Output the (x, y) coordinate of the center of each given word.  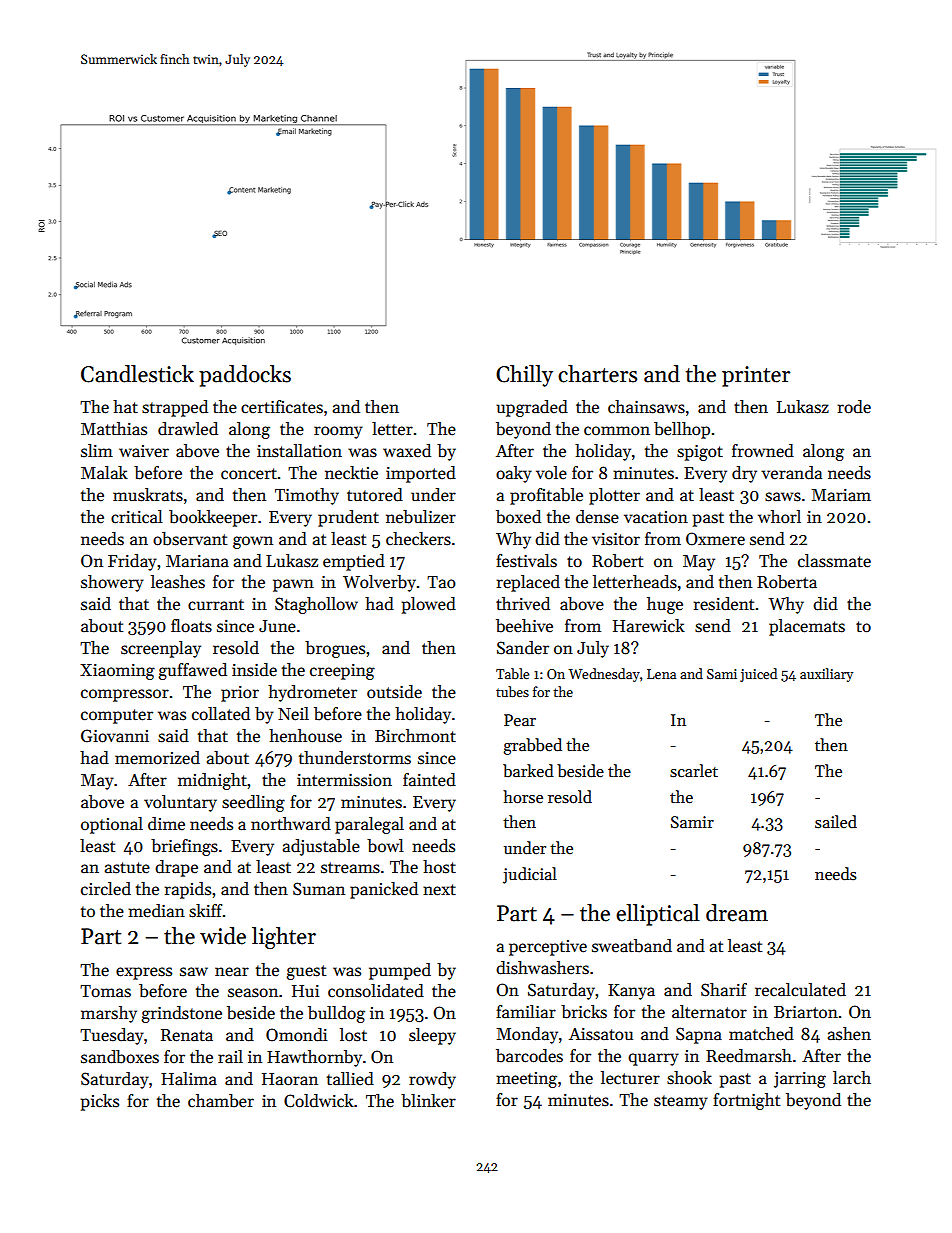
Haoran (290, 1079)
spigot (700, 453)
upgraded (532, 408)
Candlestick (137, 374)
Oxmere (715, 539)
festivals (526, 561)
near (232, 972)
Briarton (806, 1012)
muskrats (148, 495)
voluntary (180, 803)
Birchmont (415, 736)
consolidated (376, 991)
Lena (661, 674)
